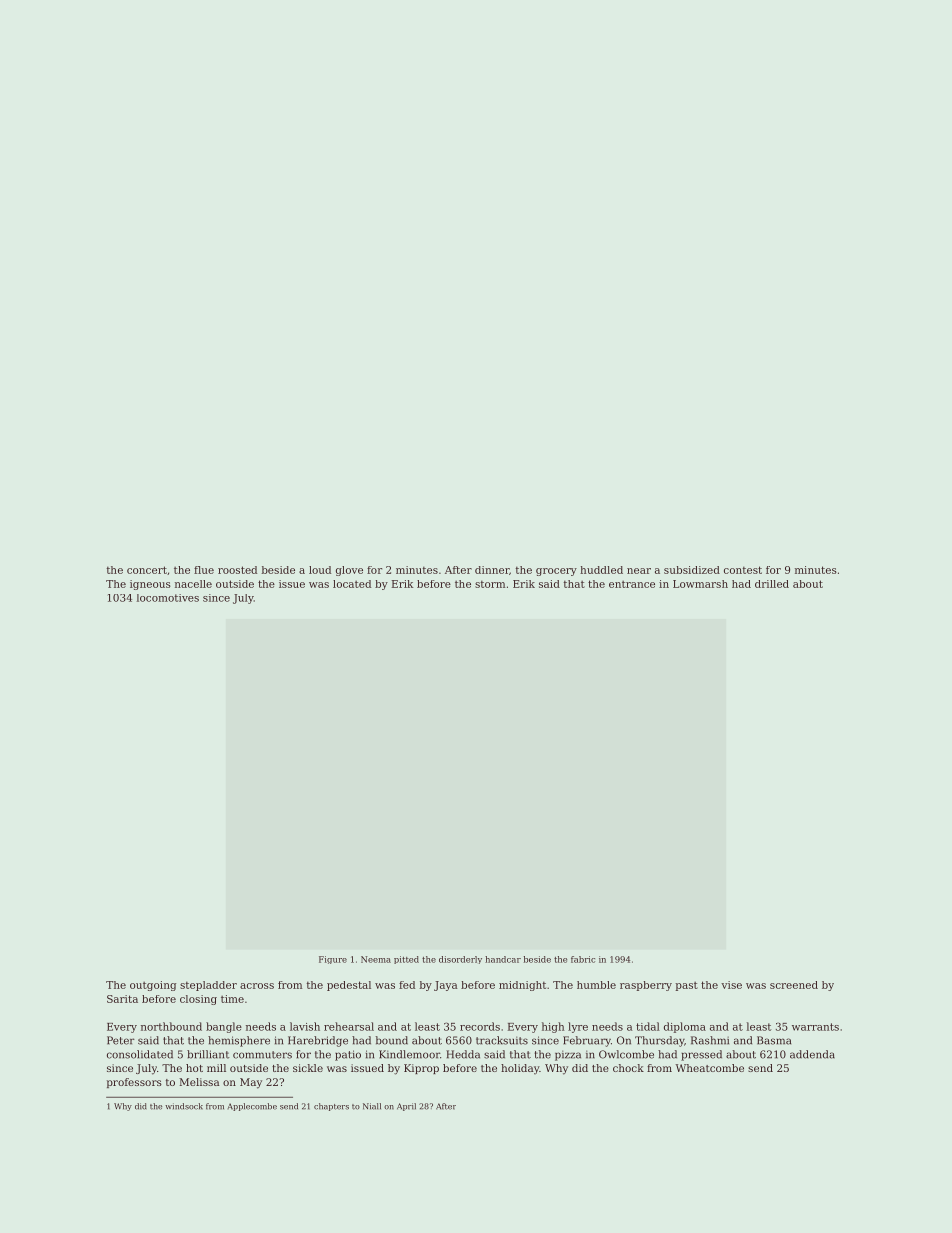 This screenshot has height=1233, width=952. I want to click on storm, so click(490, 584).
